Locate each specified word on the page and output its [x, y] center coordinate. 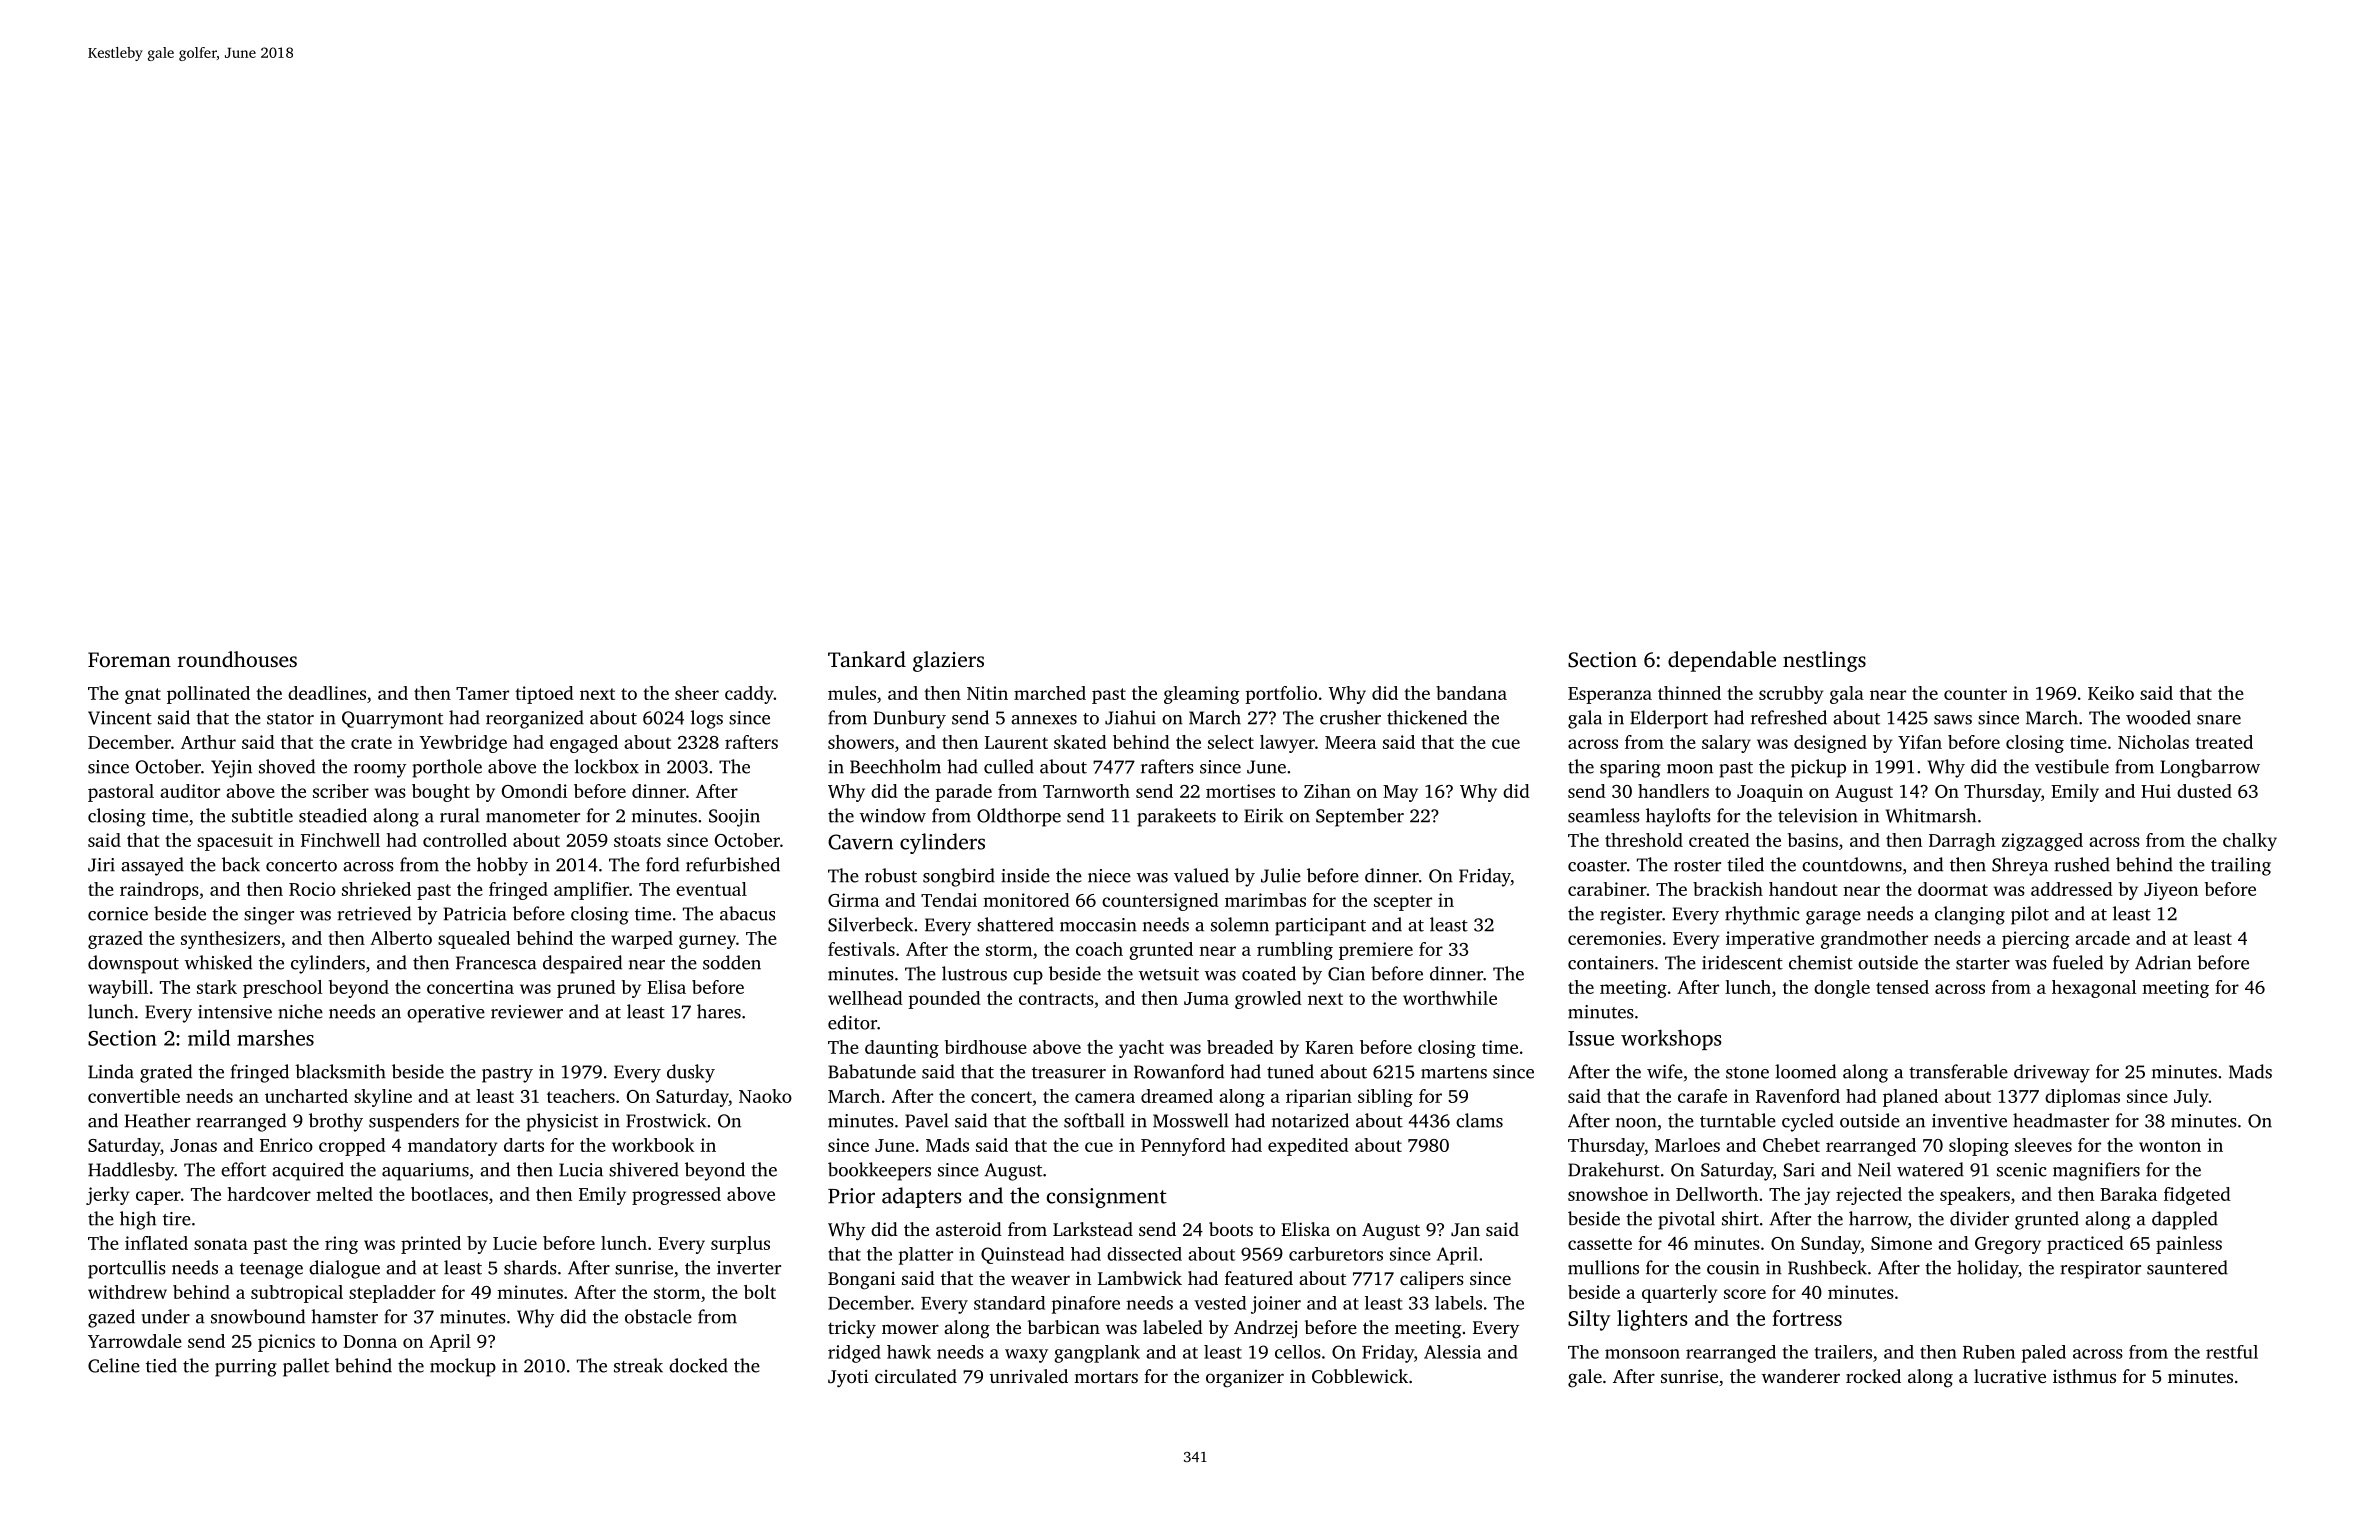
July [2191, 1098]
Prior [851, 1196]
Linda [111, 1071]
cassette [1600, 1244]
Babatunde [872, 1071]
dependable [1722, 661]
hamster [344, 1316]
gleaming [1202, 695]
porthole [447, 768]
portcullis [127, 1269]
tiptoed [544, 695]
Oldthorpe [1019, 817]
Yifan [1920, 742]
